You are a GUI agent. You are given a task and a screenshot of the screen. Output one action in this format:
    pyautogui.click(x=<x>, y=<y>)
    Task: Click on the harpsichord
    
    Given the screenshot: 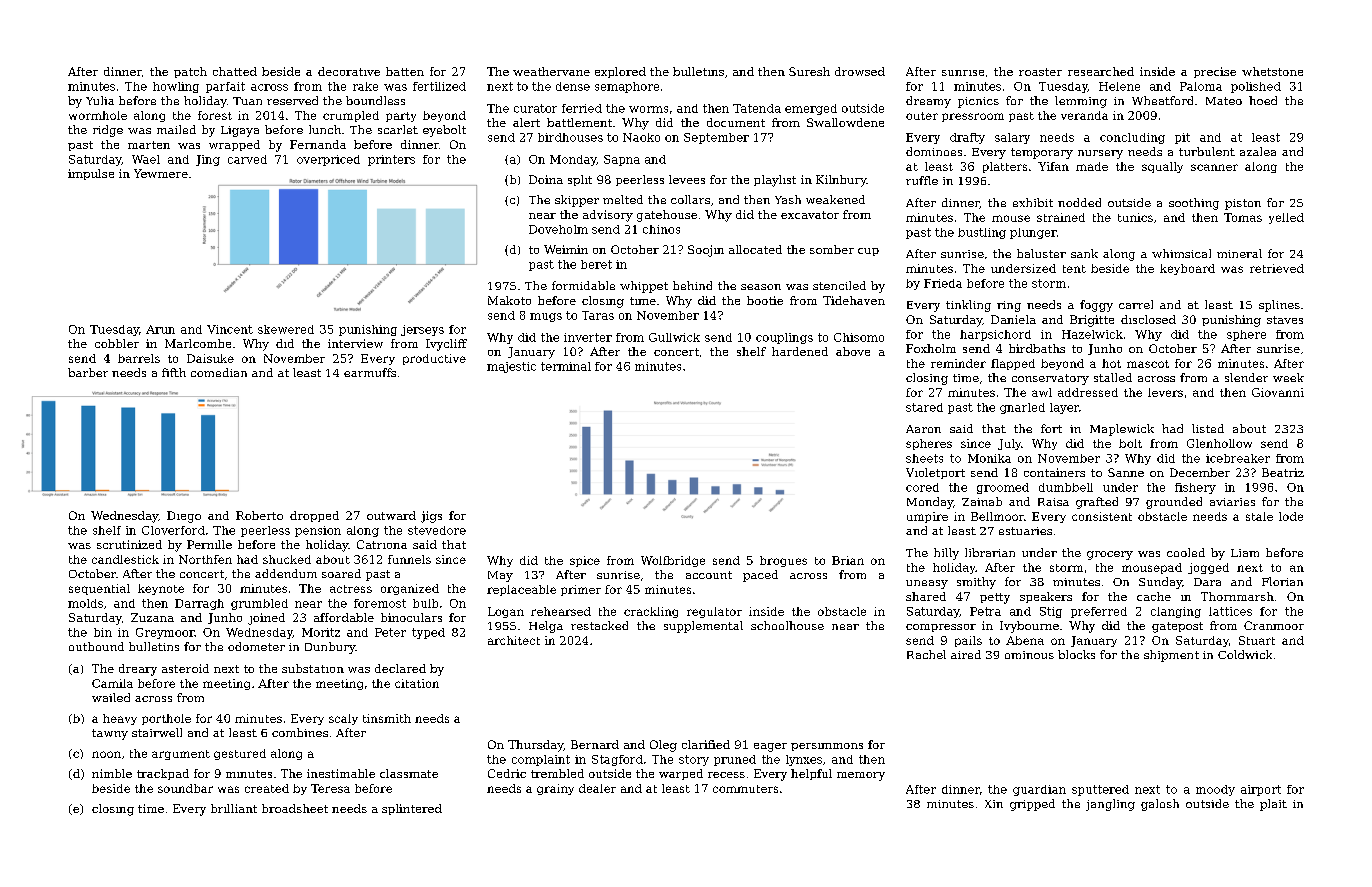 What is the action you would take?
    pyautogui.click(x=995, y=335)
